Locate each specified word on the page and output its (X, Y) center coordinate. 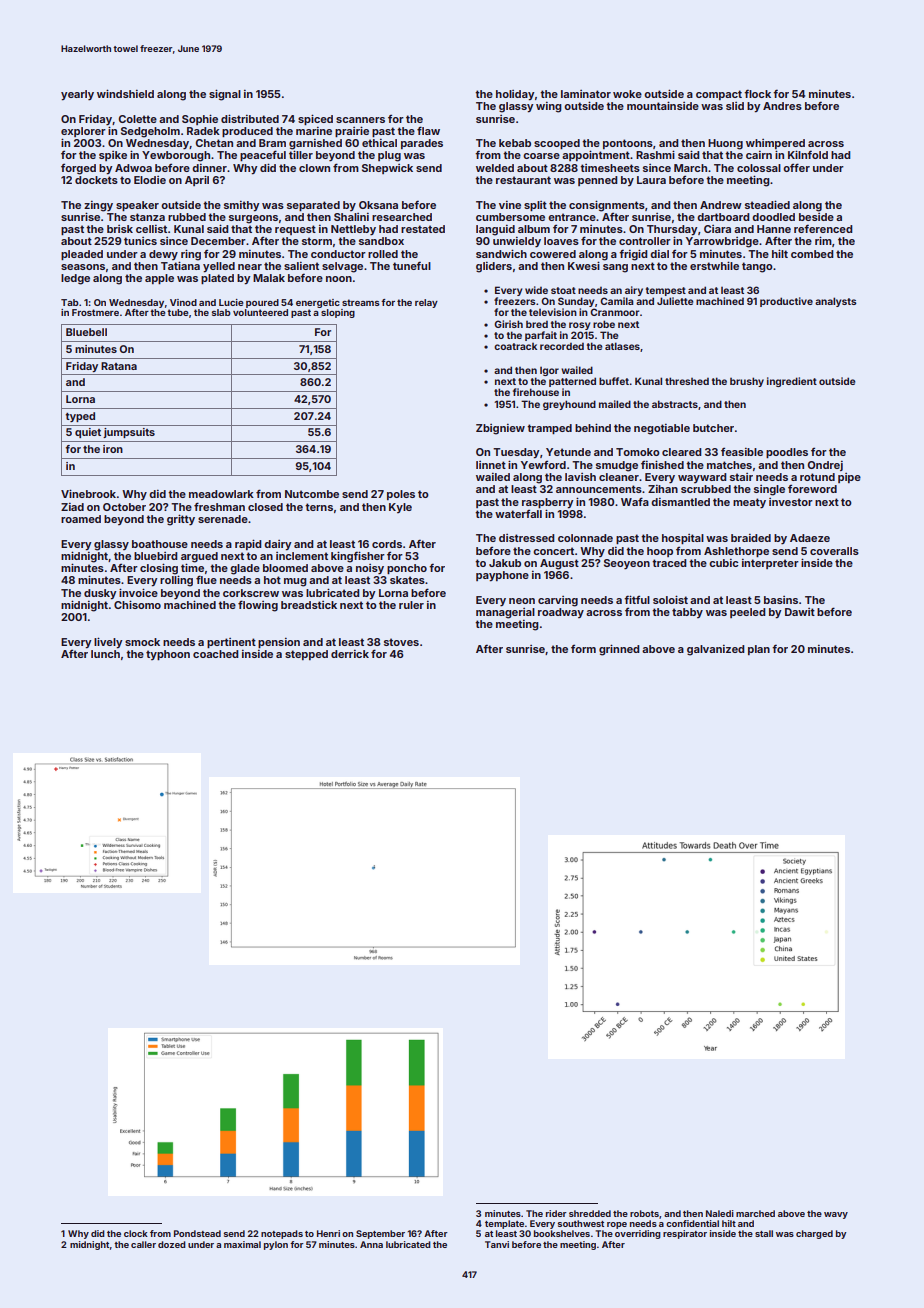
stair (741, 477)
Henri (328, 1233)
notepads (282, 1234)
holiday (515, 95)
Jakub (505, 563)
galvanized (715, 650)
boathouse (160, 544)
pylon (276, 1245)
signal (225, 95)
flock (757, 93)
